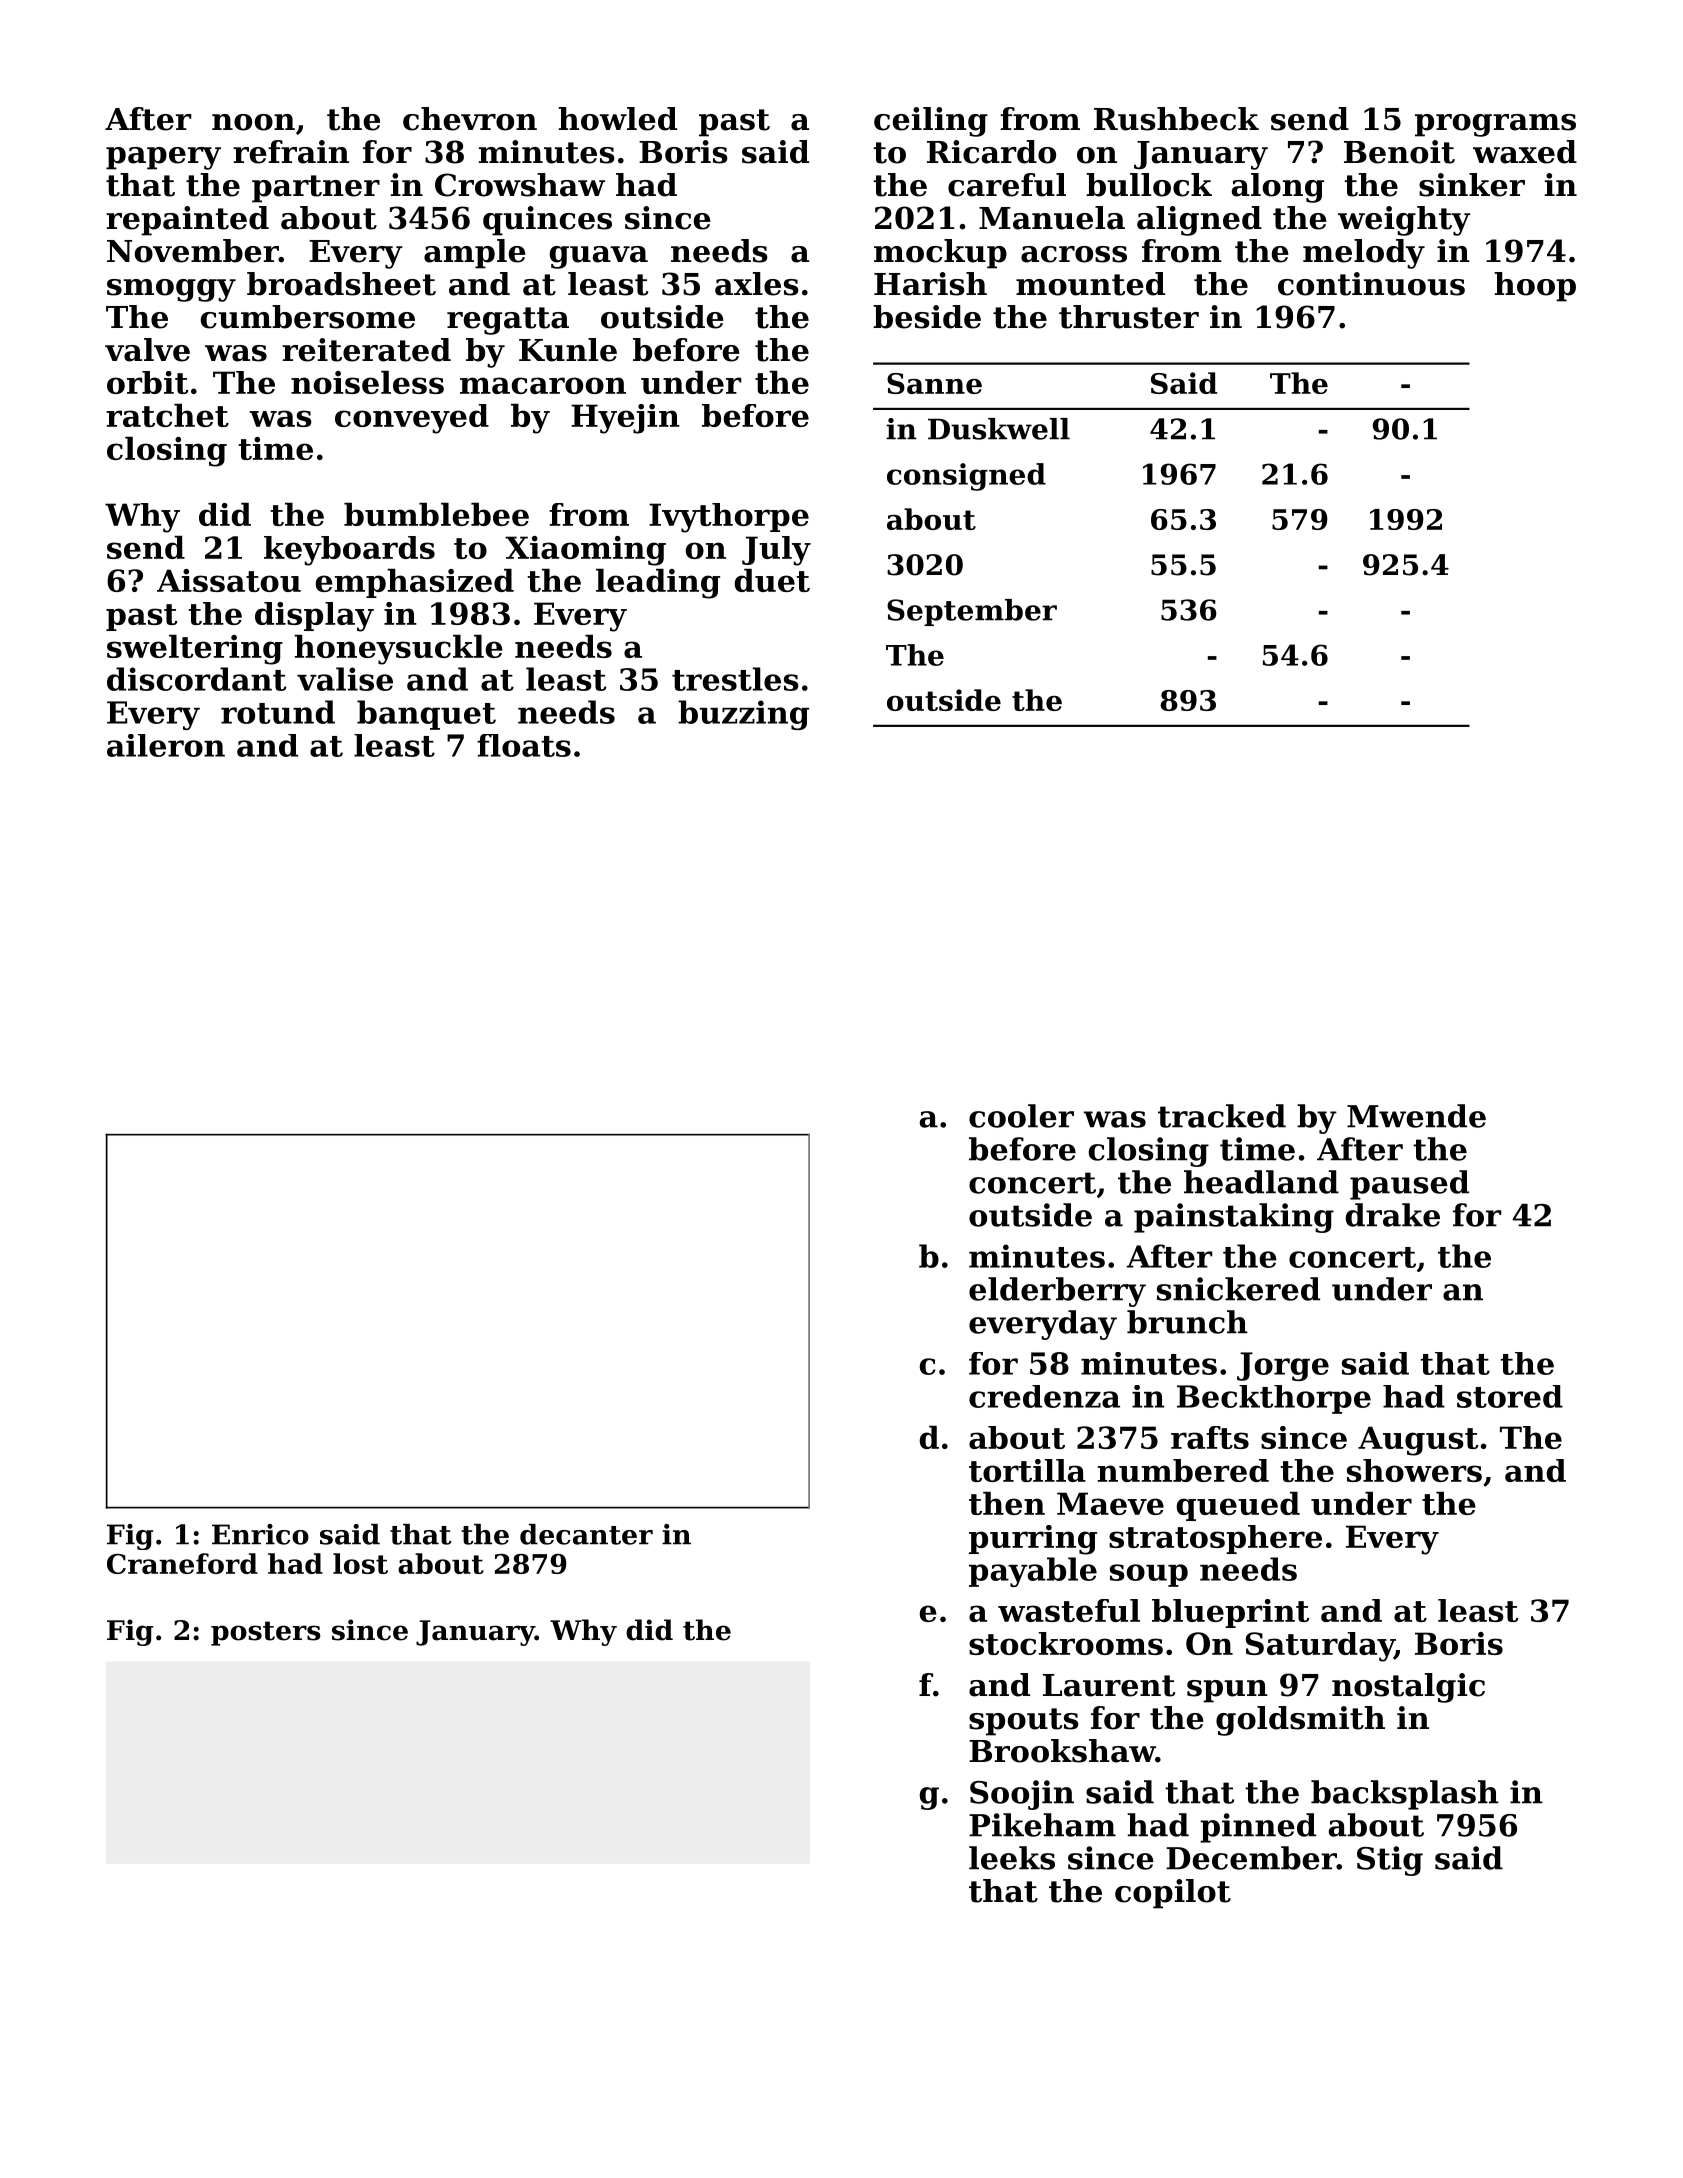  I want to click on noiseless, so click(367, 382).
